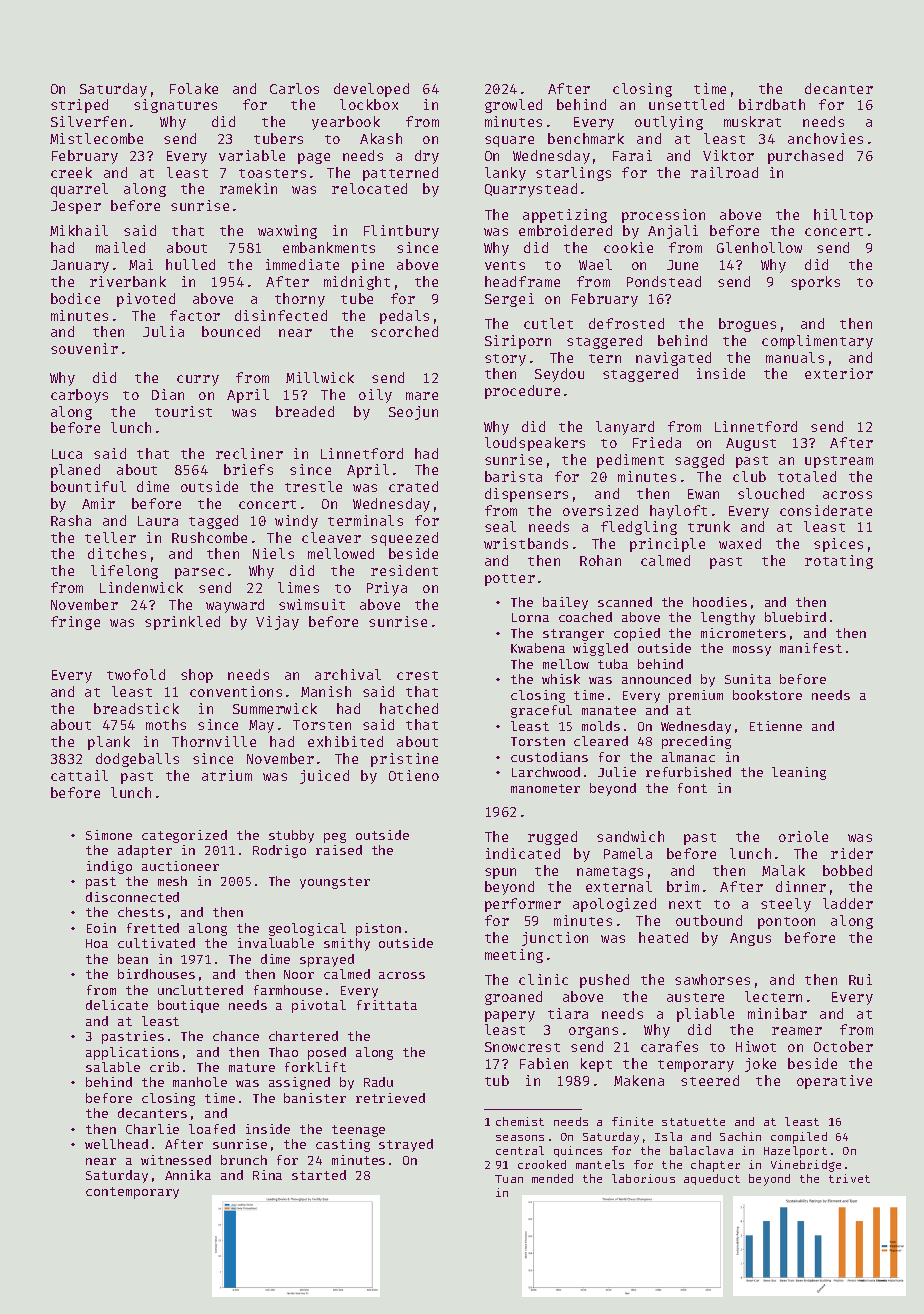  I want to click on considerate, so click(826, 510).
